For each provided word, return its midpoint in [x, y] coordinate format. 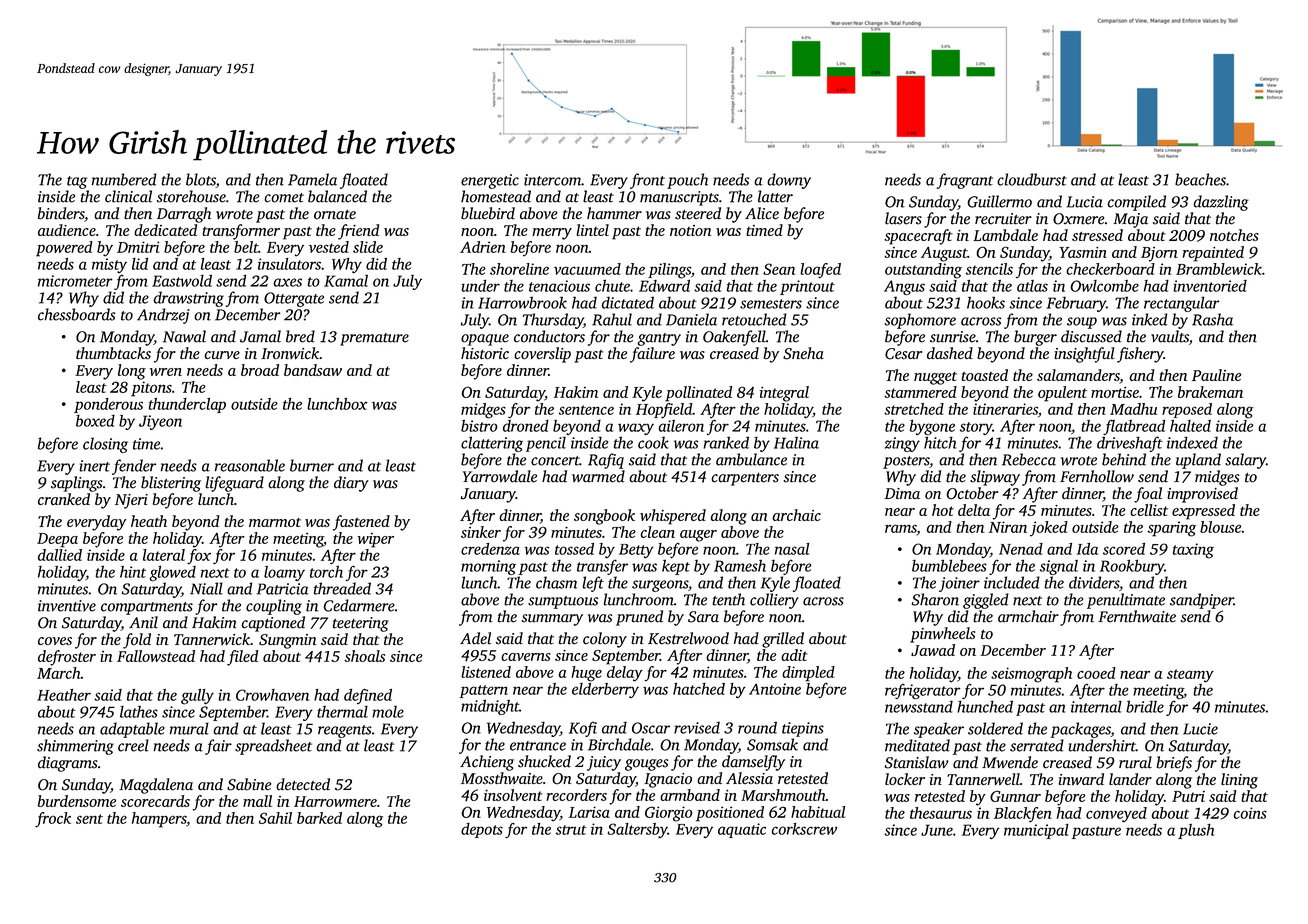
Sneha [803, 353]
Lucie [1200, 729]
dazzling [1221, 203]
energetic [490, 181]
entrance [538, 746]
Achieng [487, 763]
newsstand [919, 706]
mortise [1115, 392]
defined [368, 696]
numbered [124, 179]
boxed [95, 420]
